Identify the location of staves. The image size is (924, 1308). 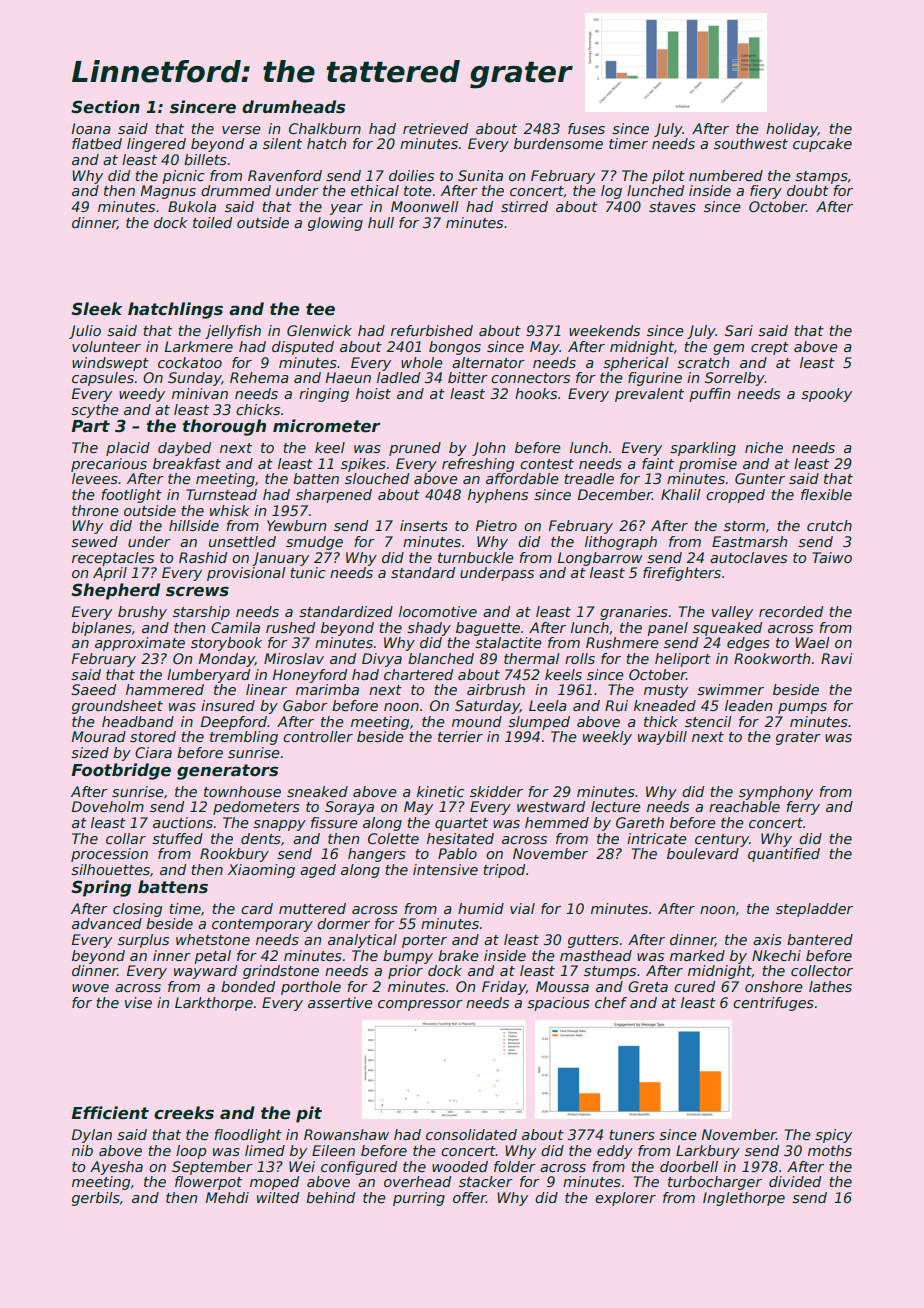
(672, 207).
